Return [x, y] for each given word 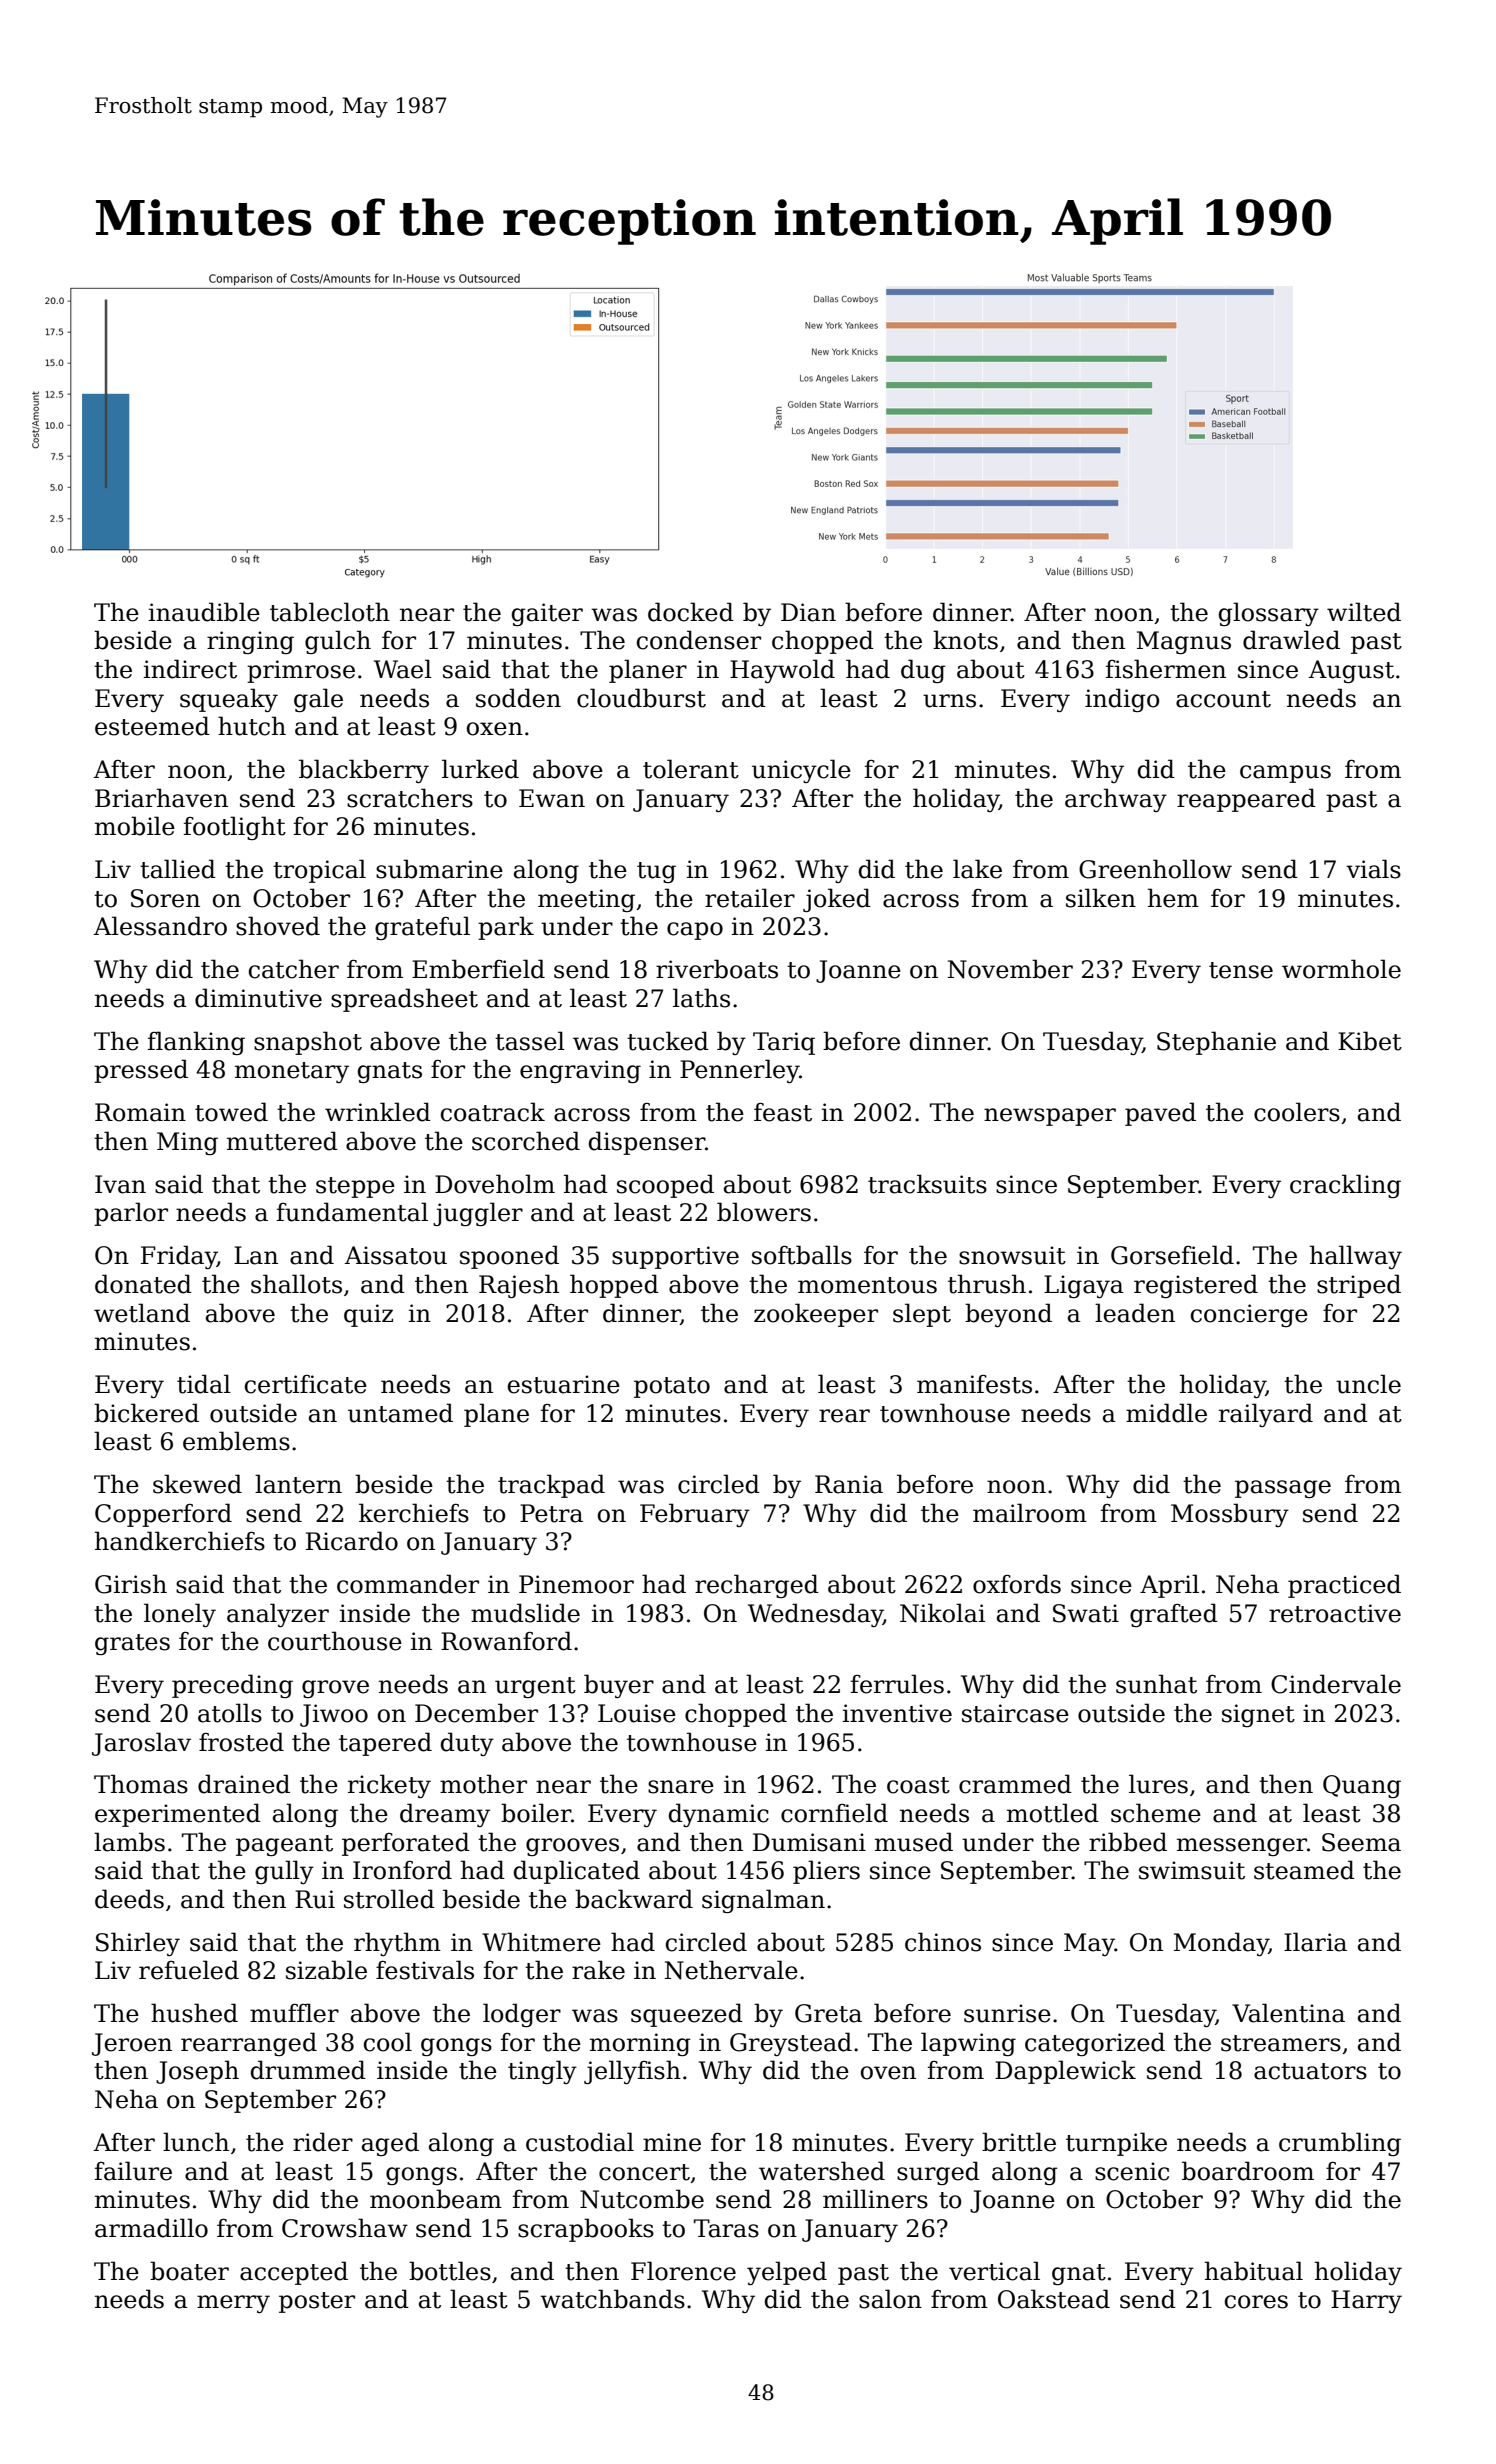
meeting [586, 900]
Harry [1366, 2301]
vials [1373, 869]
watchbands [612, 2299]
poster [317, 2302]
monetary [292, 1072]
